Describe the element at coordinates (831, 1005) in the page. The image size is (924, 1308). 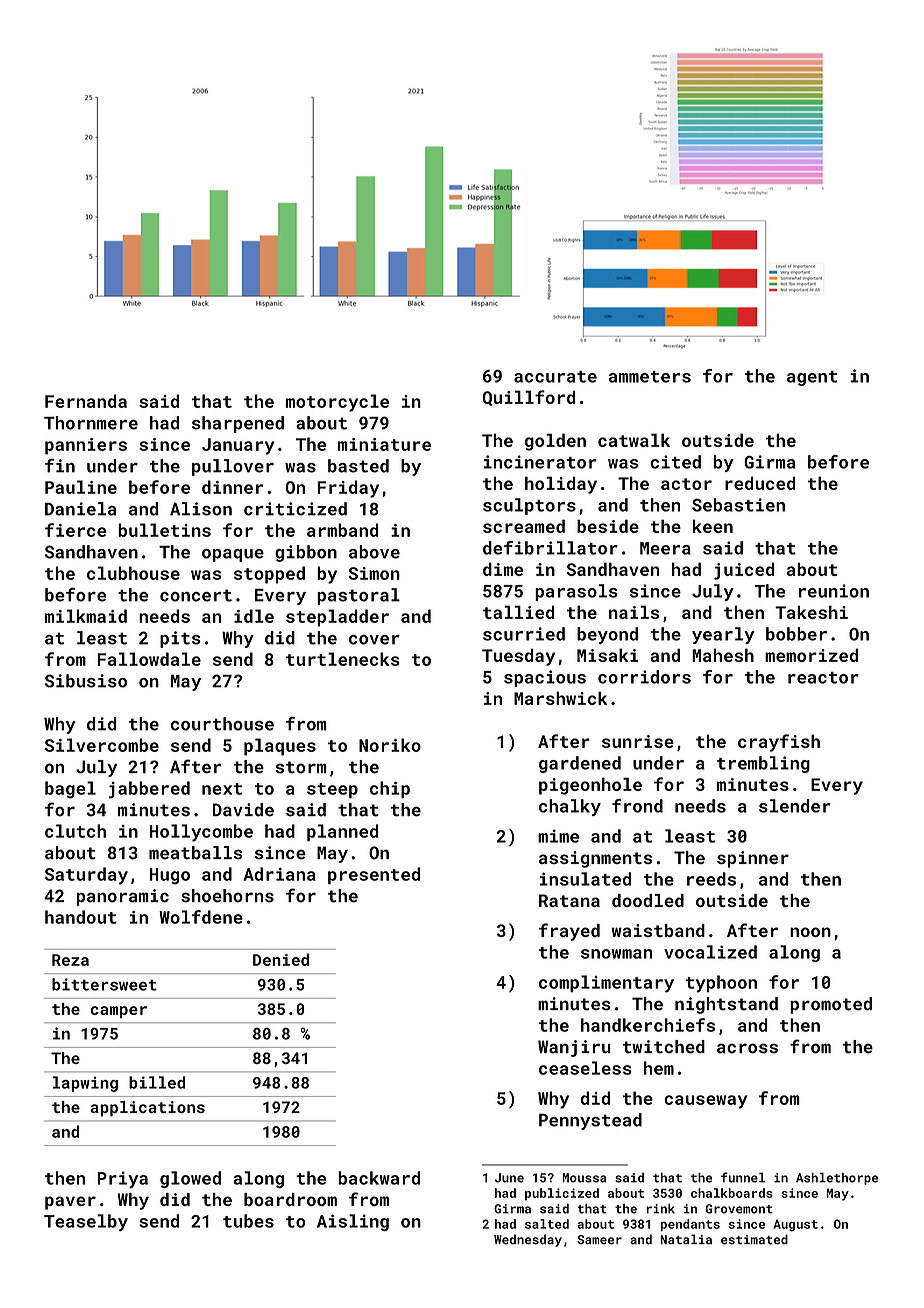
I see `promoted` at that location.
